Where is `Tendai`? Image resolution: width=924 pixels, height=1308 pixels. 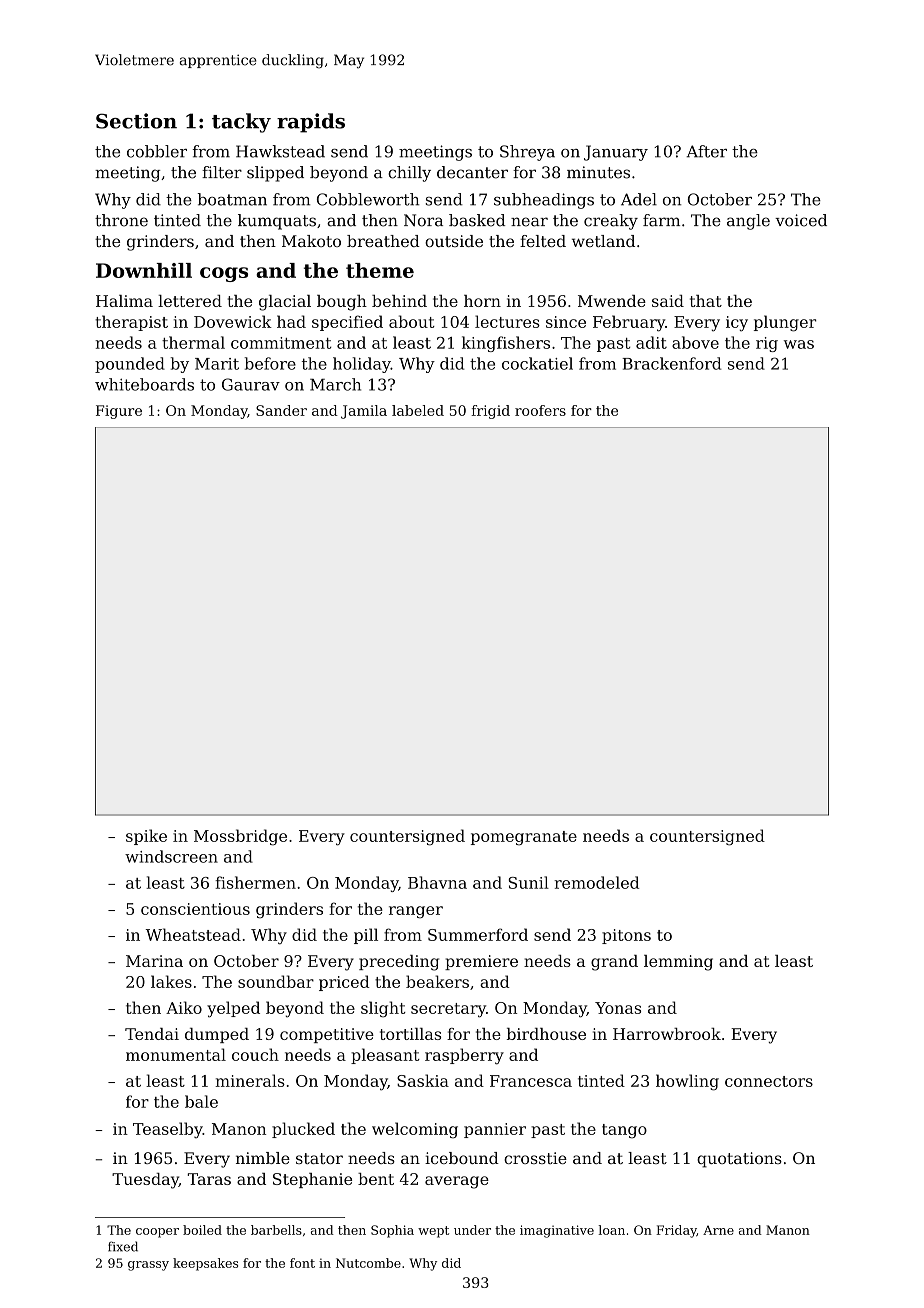 Tendai is located at coordinates (152, 1034).
